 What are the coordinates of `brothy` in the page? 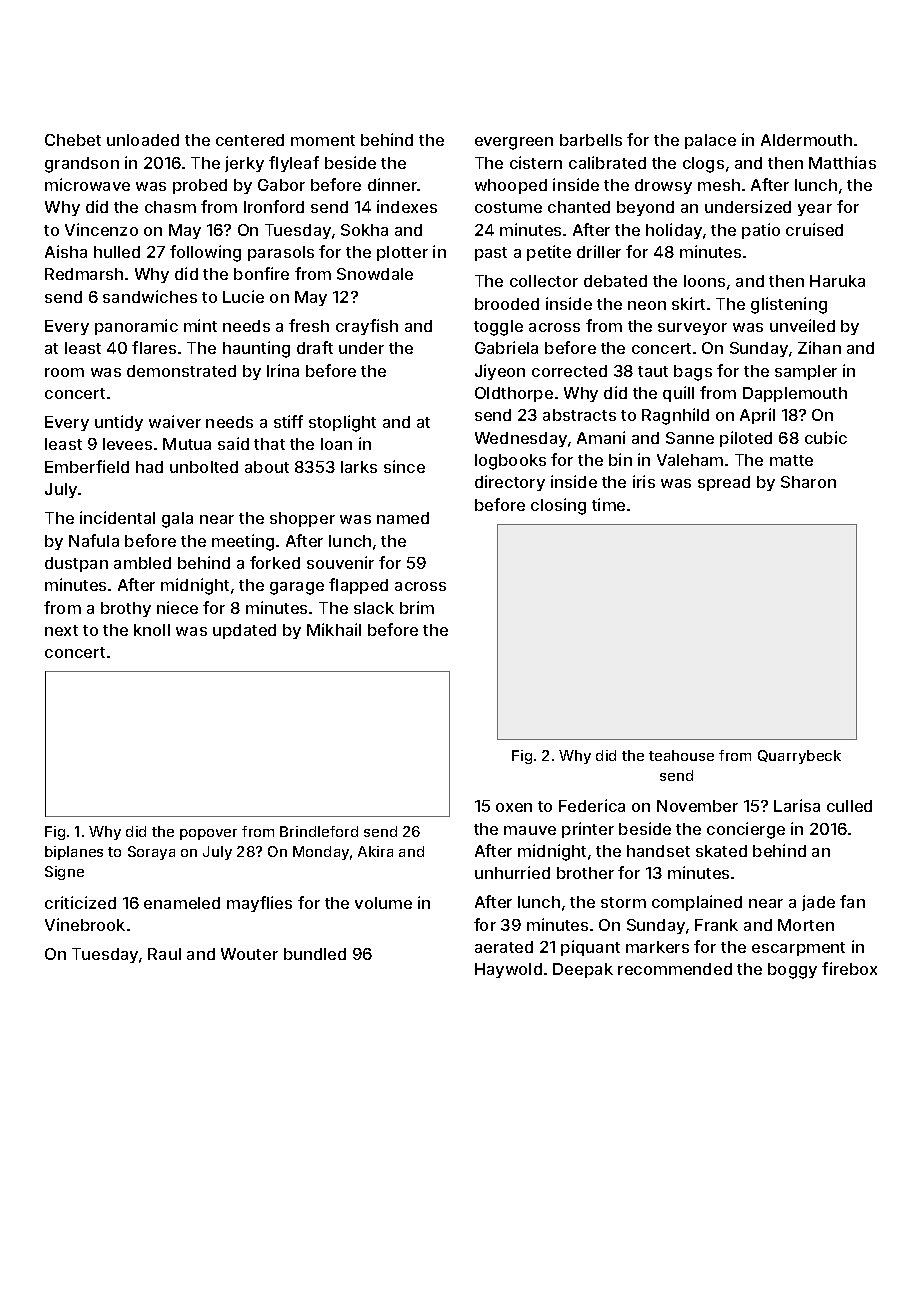 It's located at (126, 609).
